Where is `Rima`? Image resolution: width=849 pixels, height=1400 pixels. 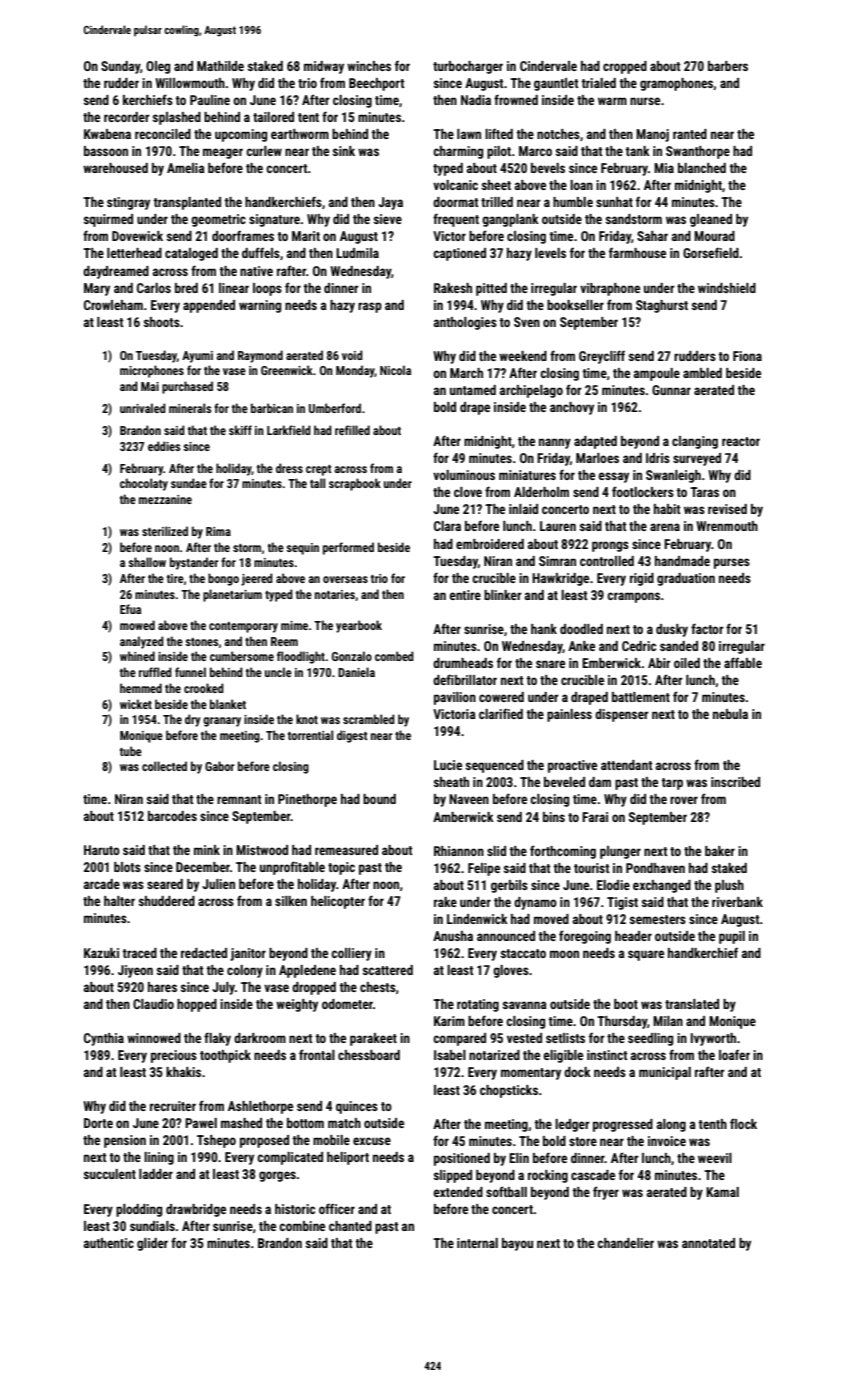 Rima is located at coordinates (218, 531).
